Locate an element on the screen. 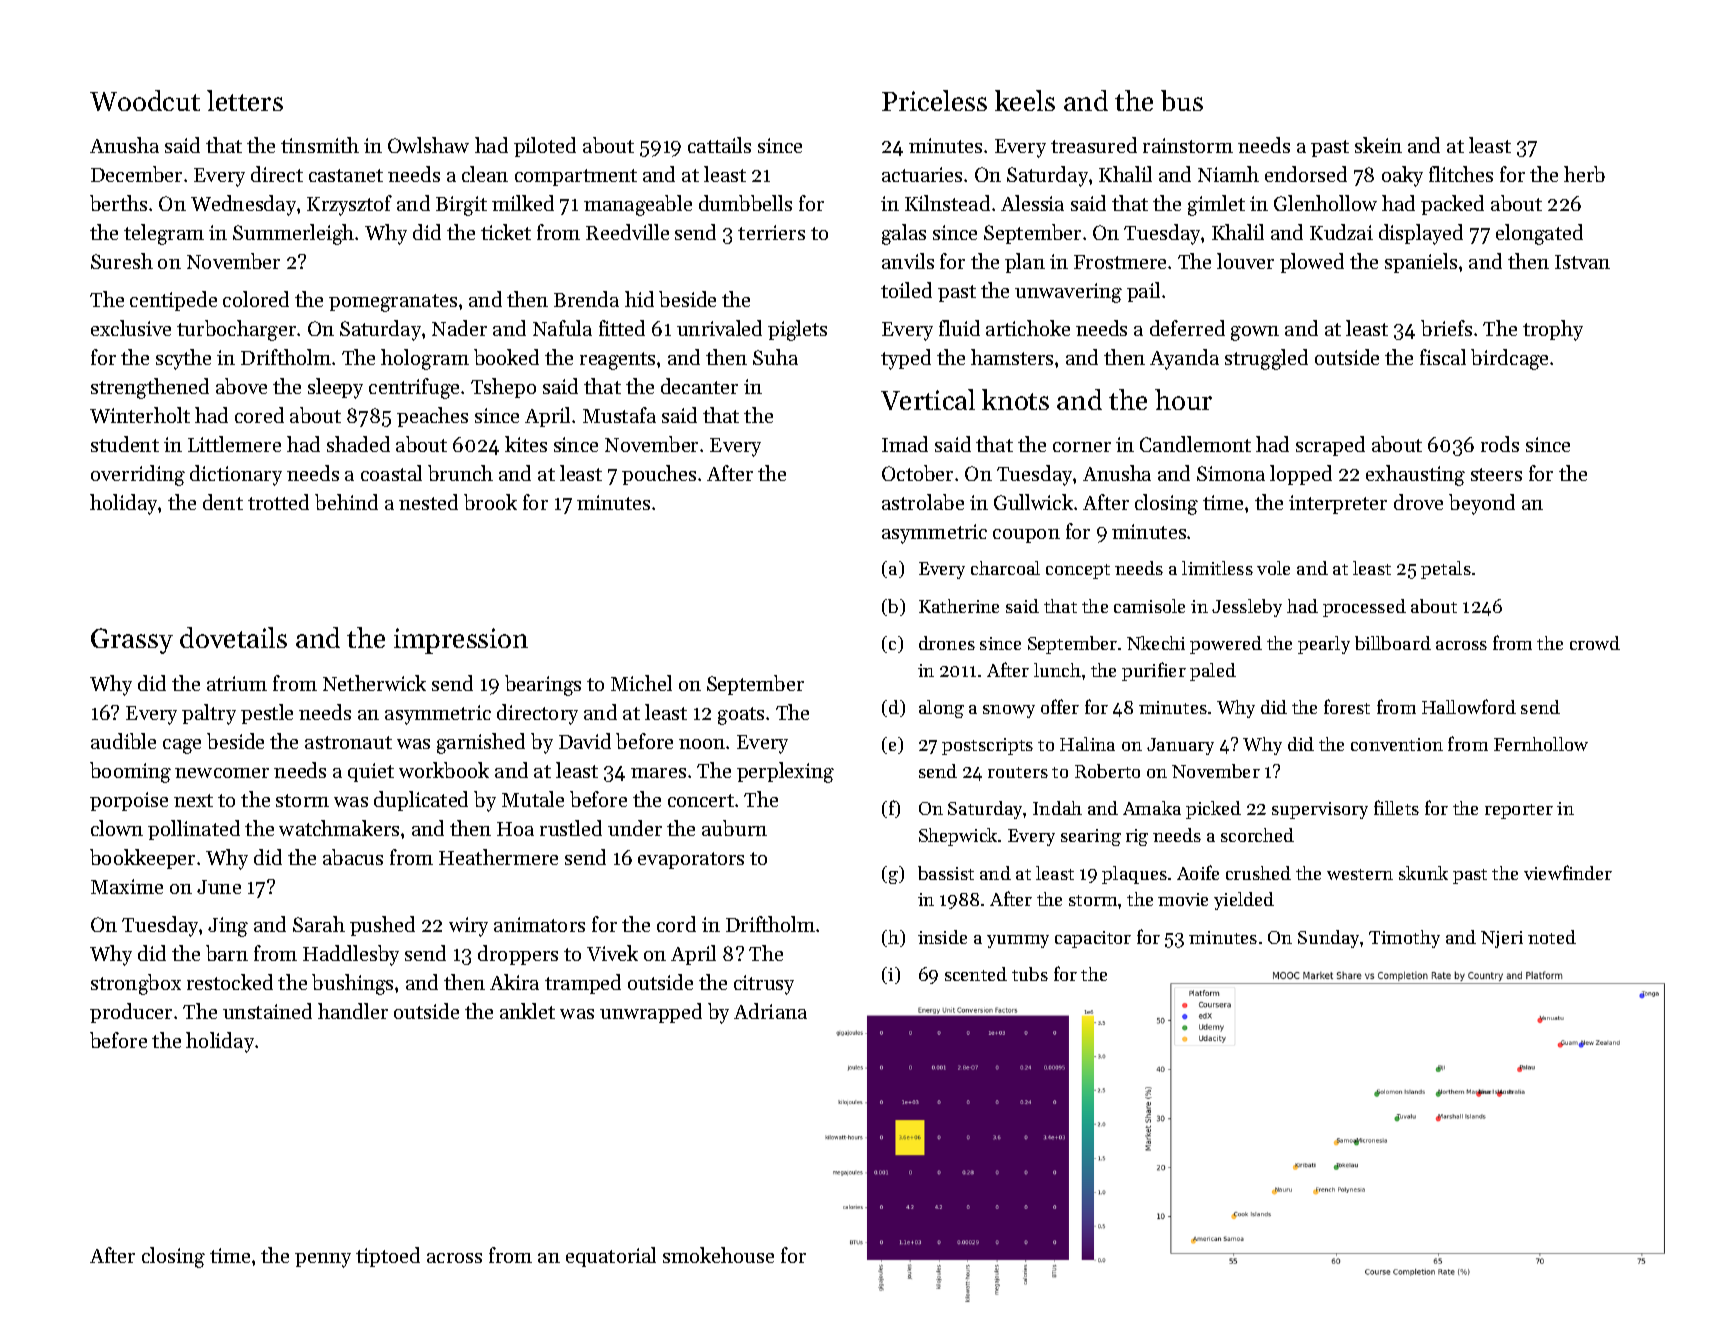 The height and width of the screenshot is (1326, 1716). crowd is located at coordinates (1595, 643).
